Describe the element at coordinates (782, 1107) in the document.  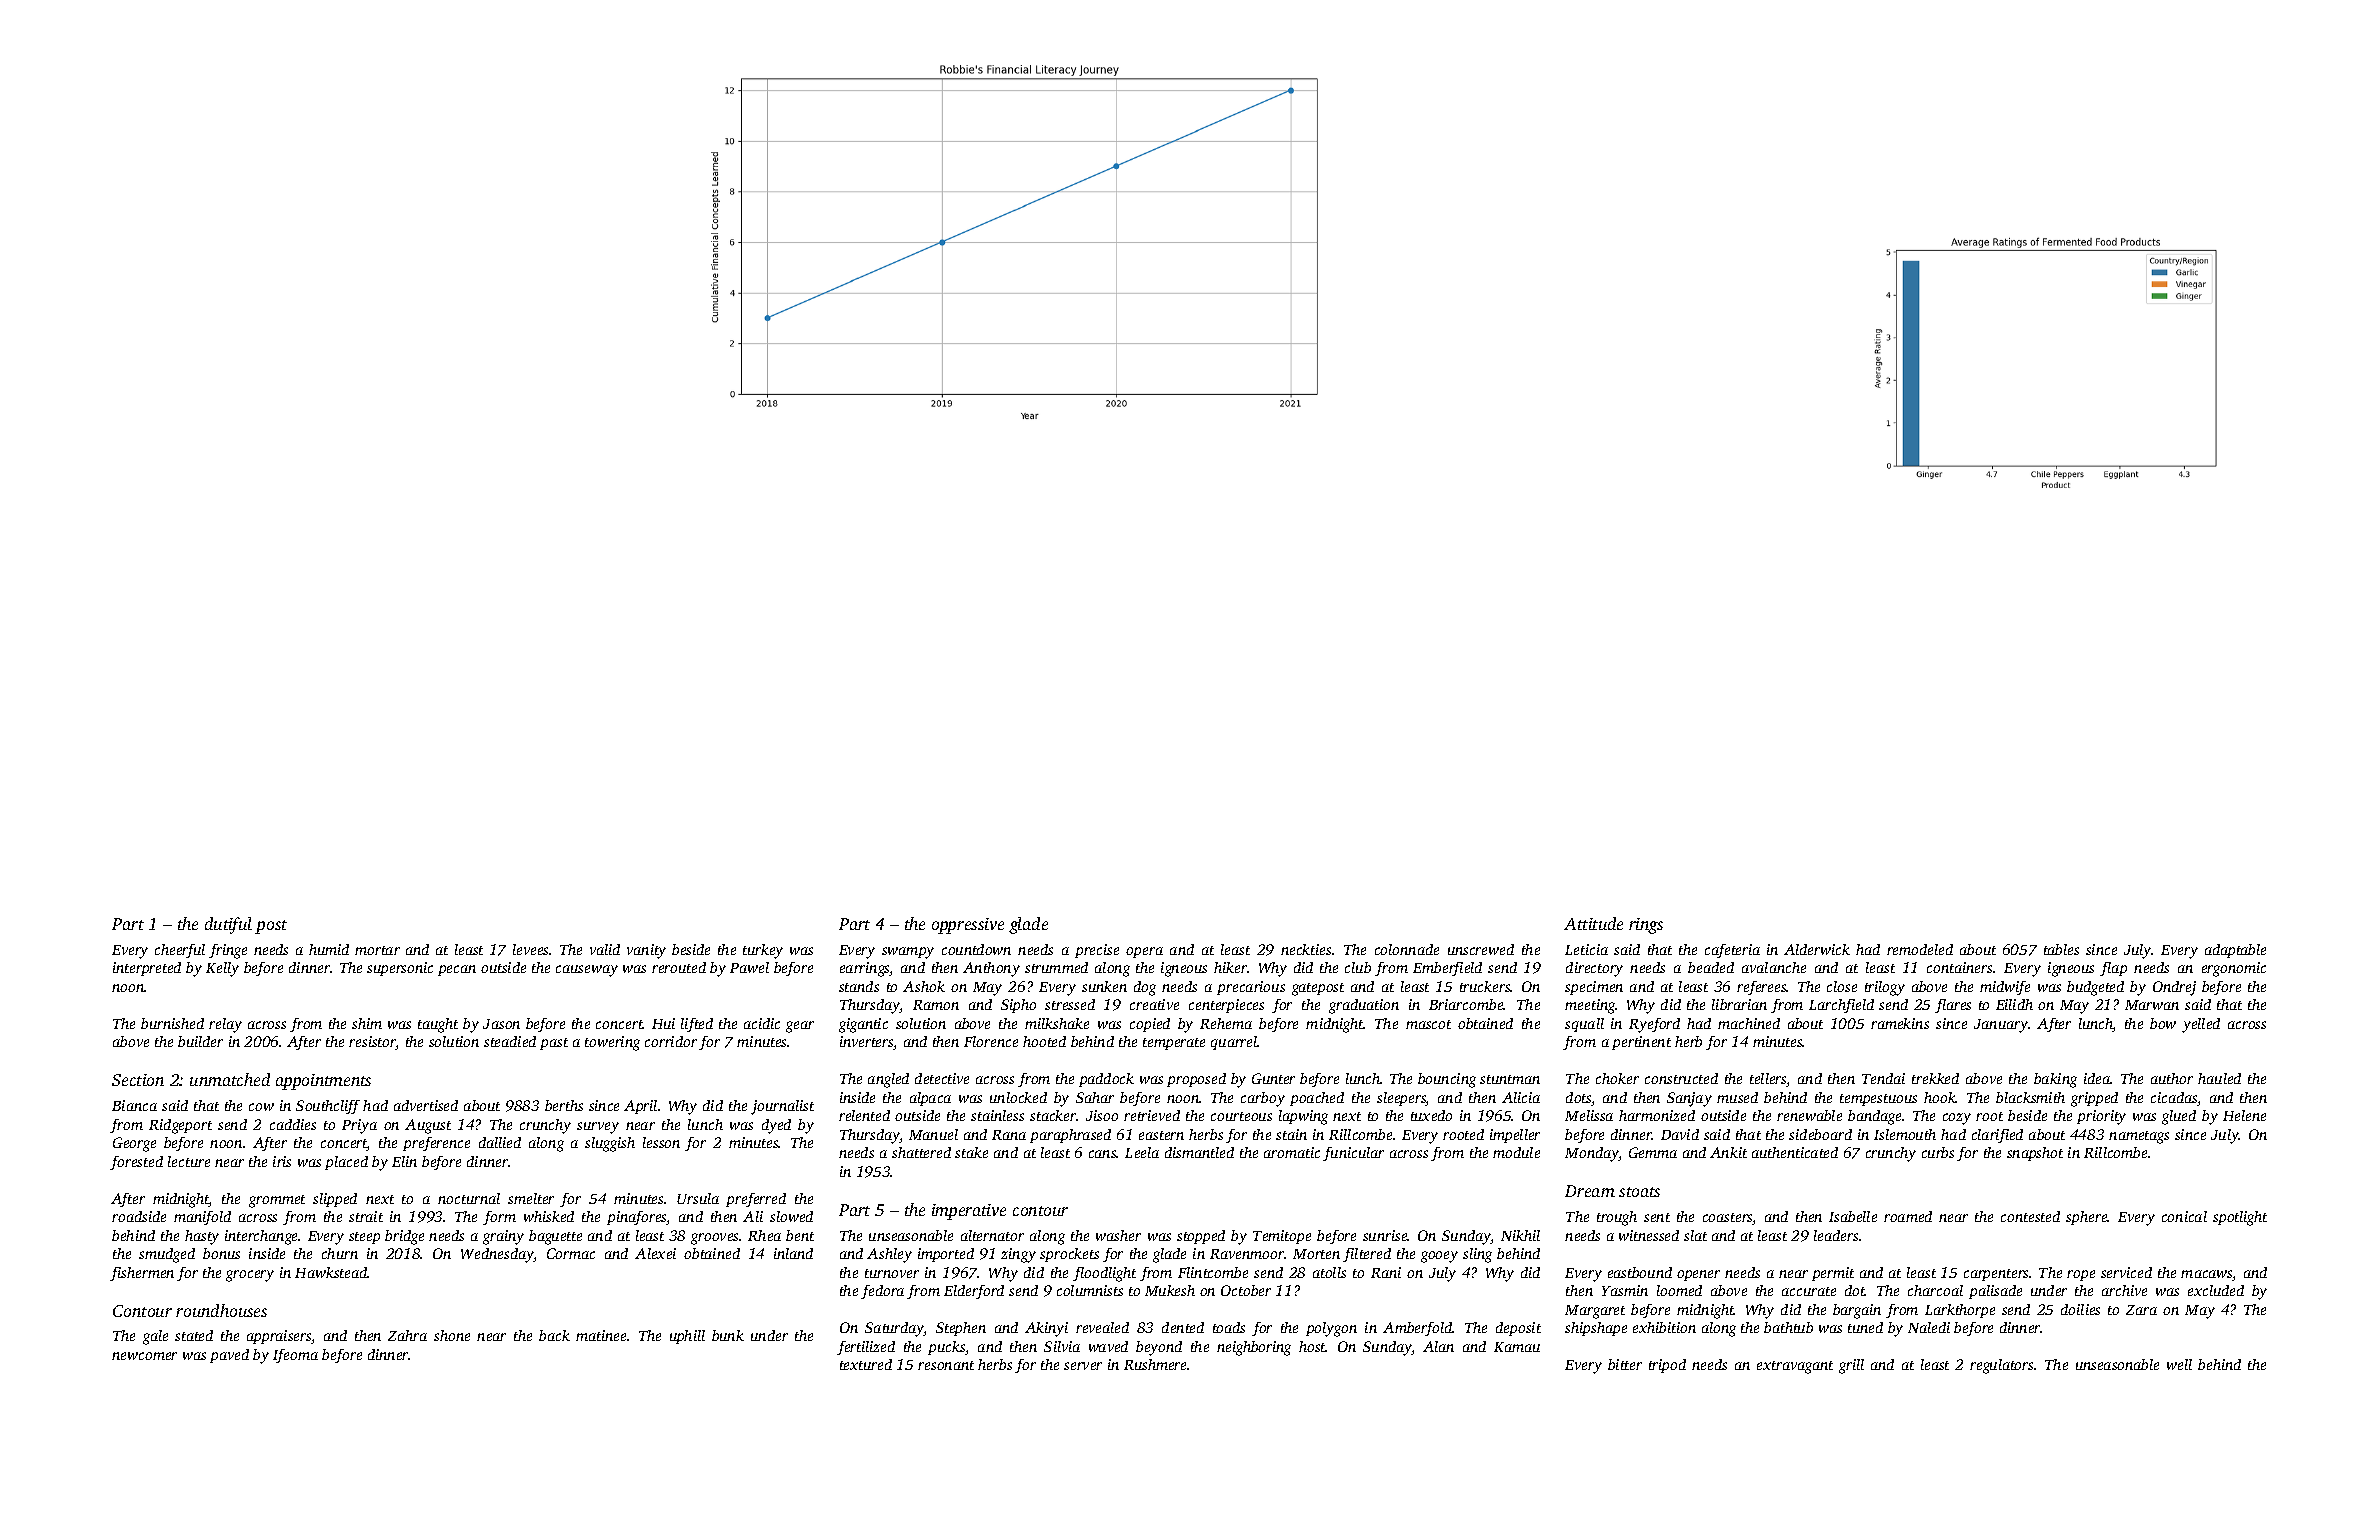
I see `journalist` at that location.
